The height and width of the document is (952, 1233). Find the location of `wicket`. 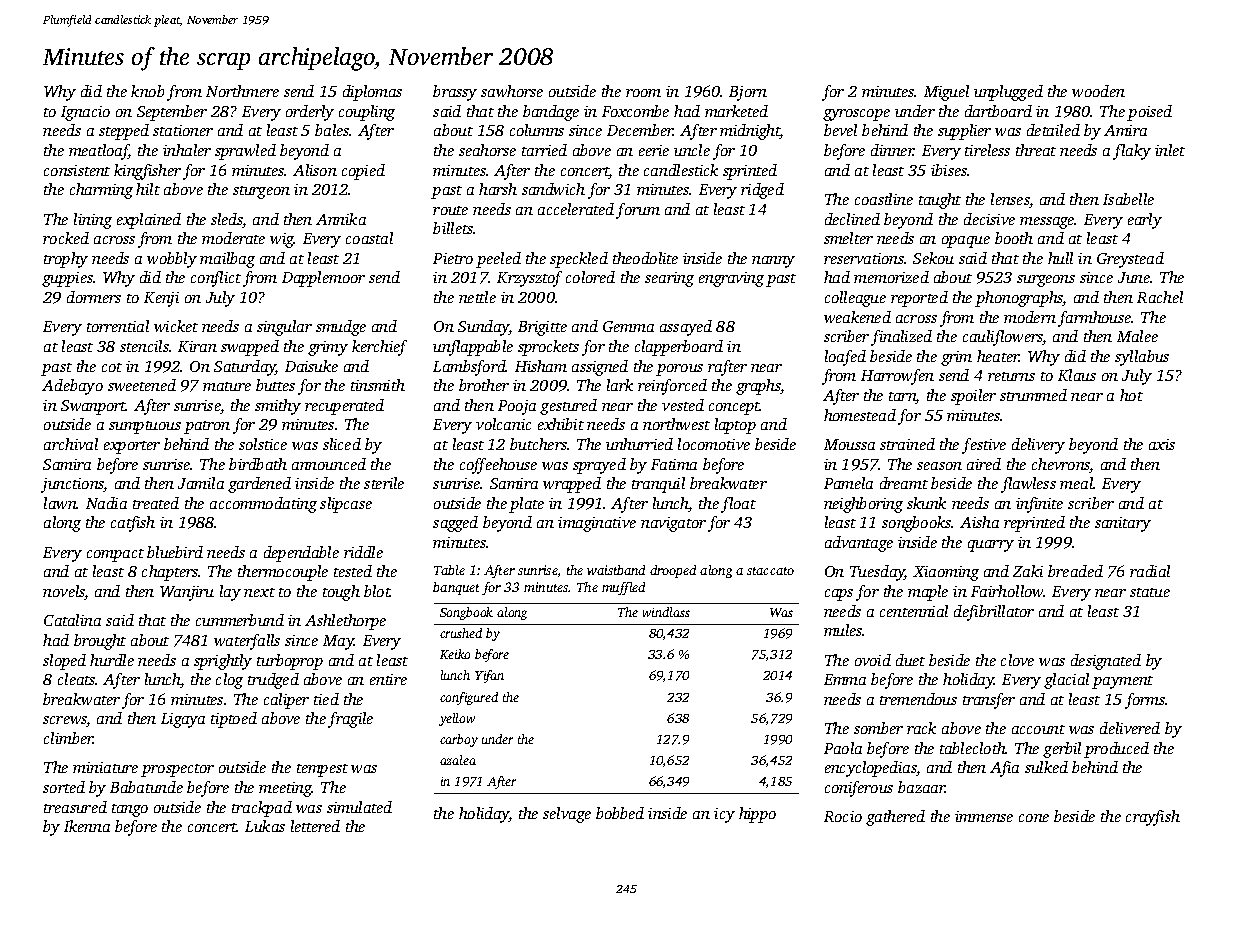

wicket is located at coordinates (176, 326).
